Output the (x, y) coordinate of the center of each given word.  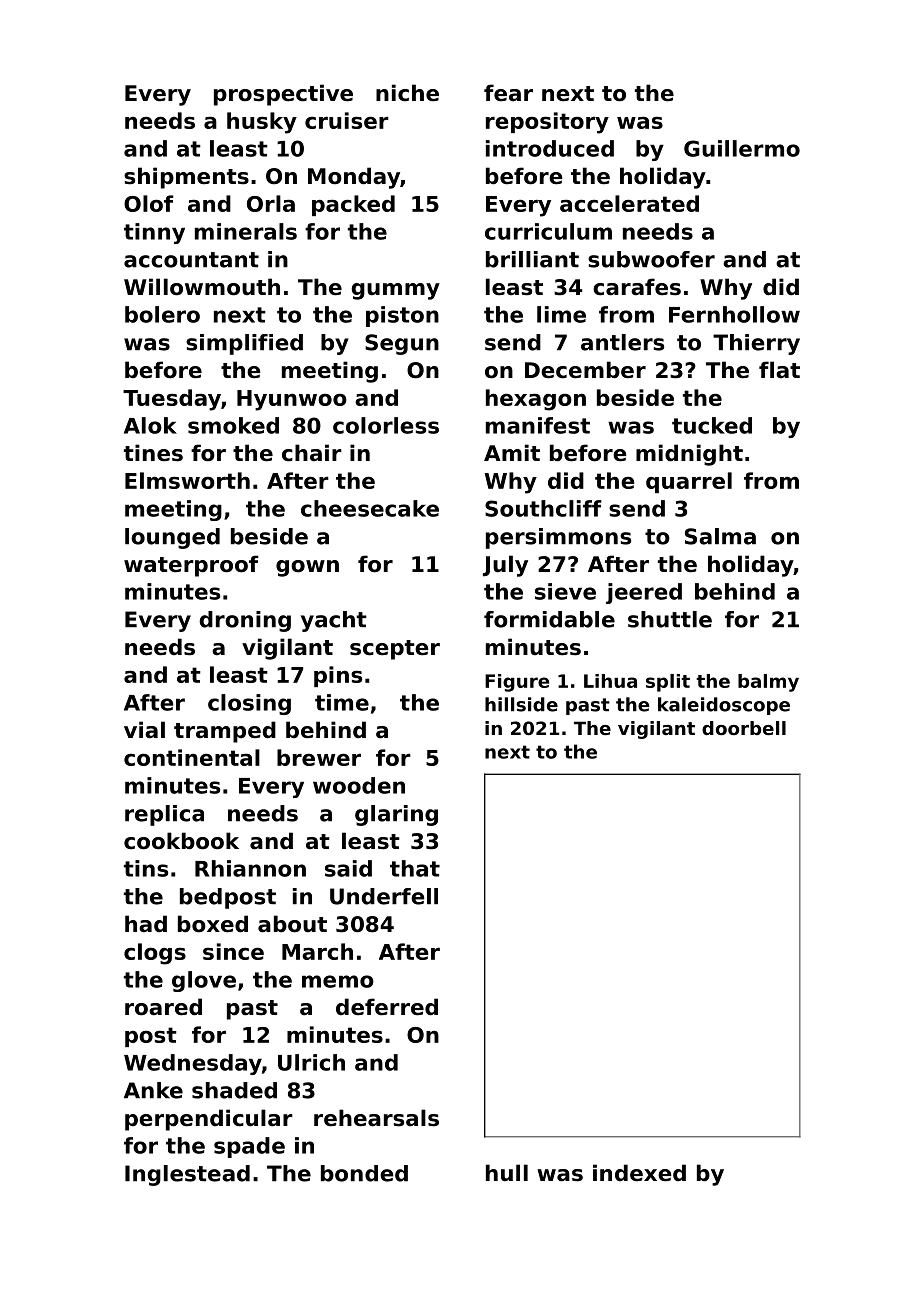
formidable (549, 619)
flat (779, 370)
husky (262, 123)
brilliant (532, 259)
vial (144, 730)
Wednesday (193, 1064)
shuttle (670, 619)
